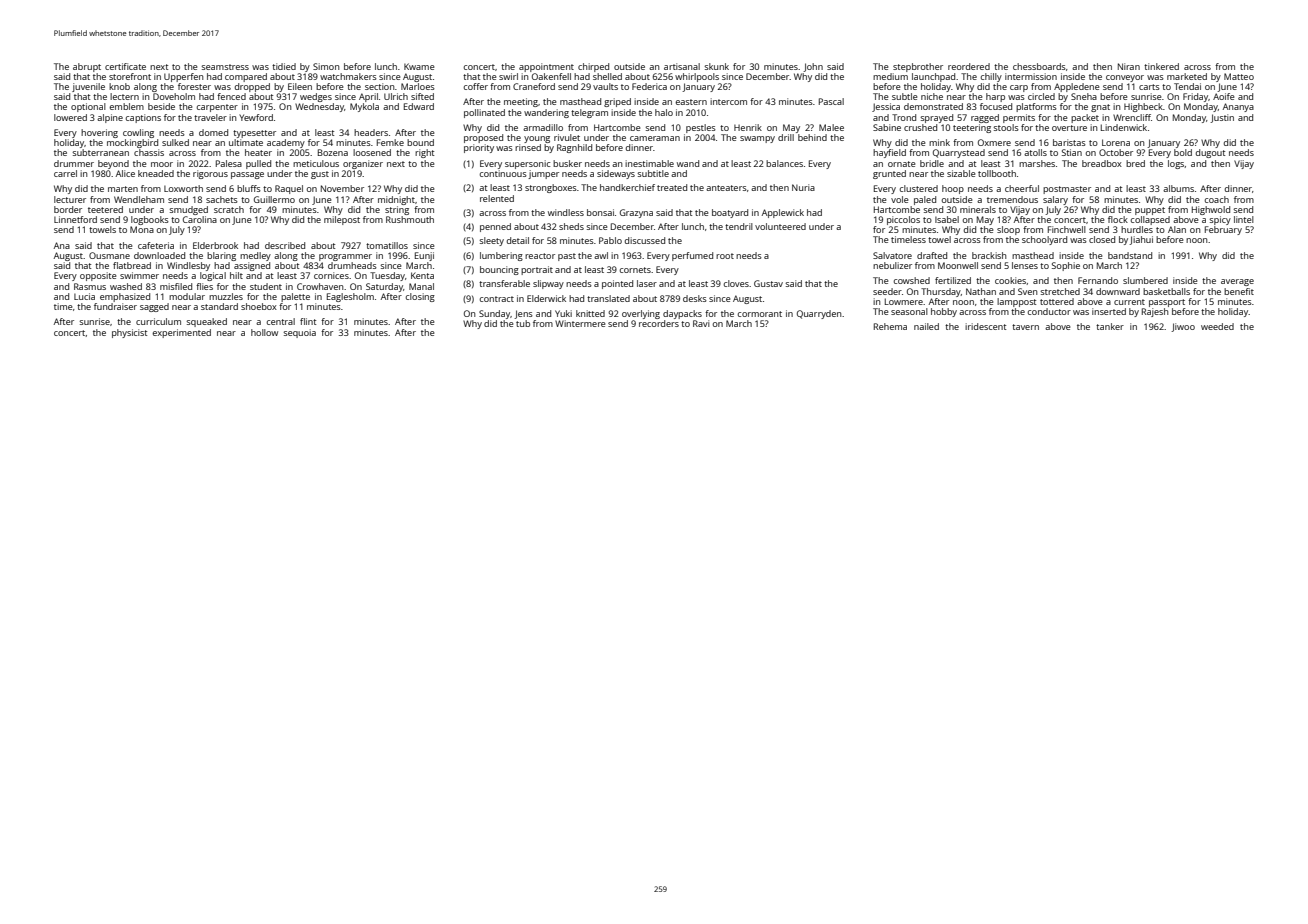  What do you see at coordinates (543, 127) in the screenshot?
I see `armadillo` at bounding box center [543, 127].
